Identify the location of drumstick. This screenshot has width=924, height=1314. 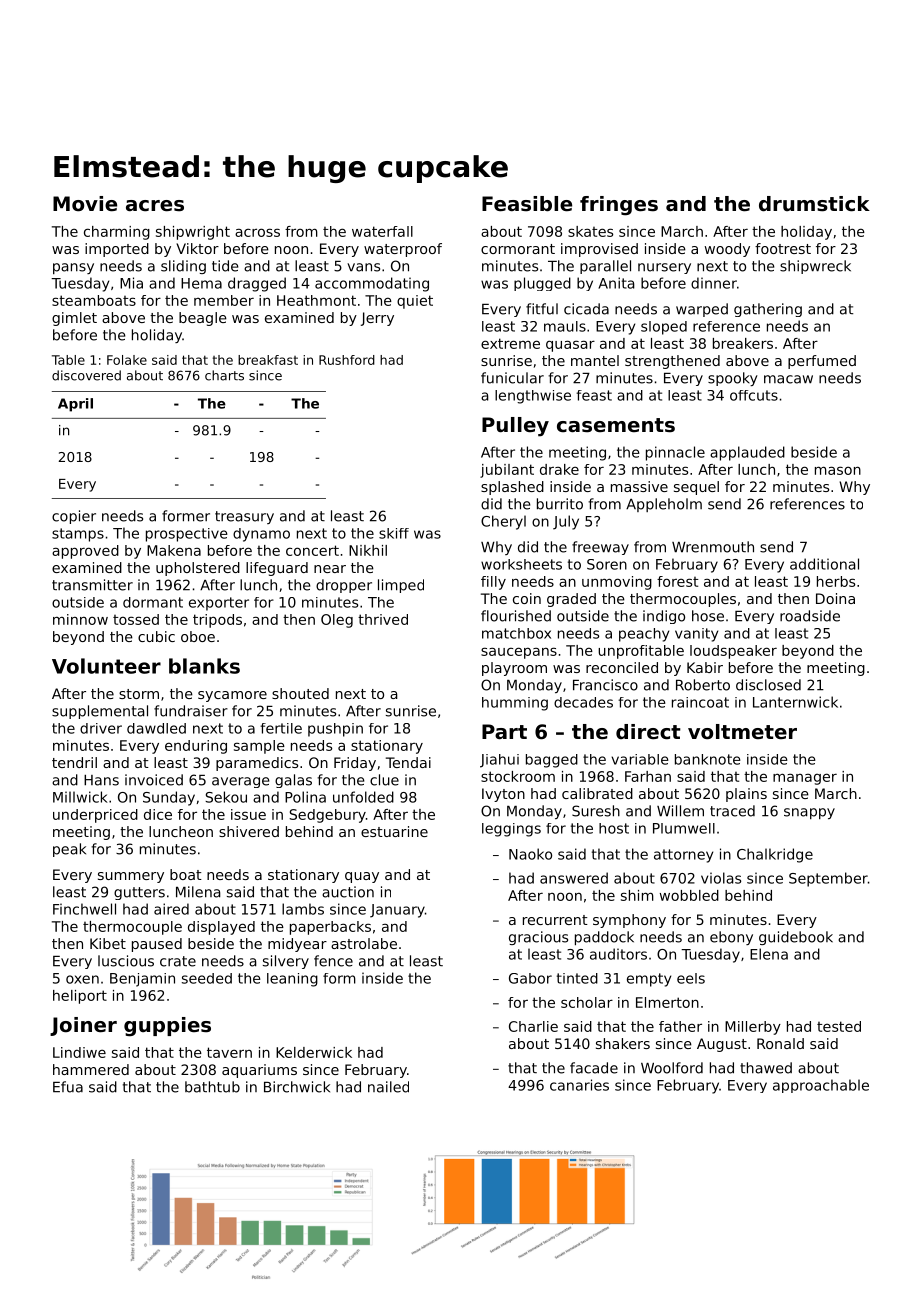
(814, 204).
